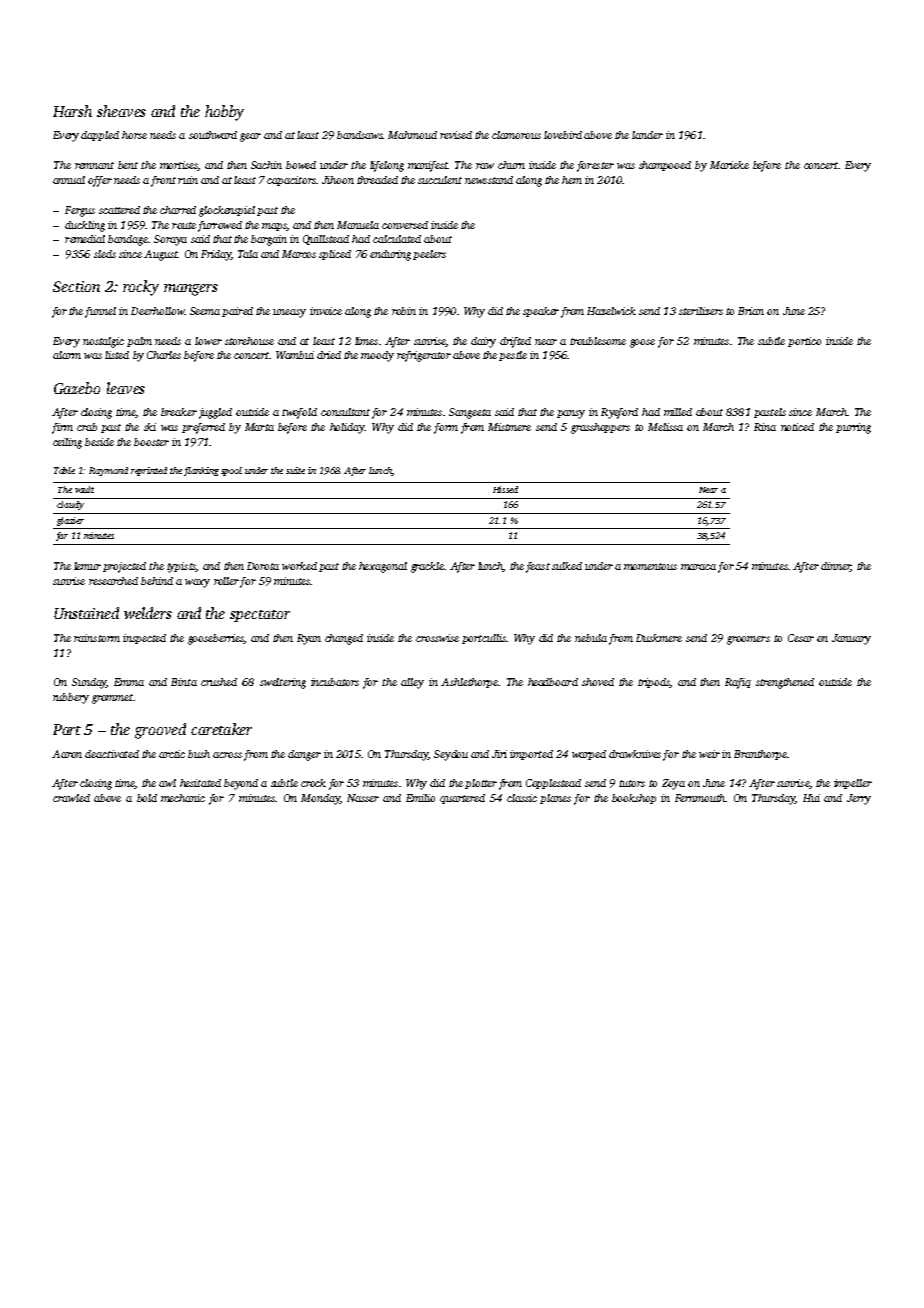  What do you see at coordinates (701, 311) in the page?
I see `sterilizers` at bounding box center [701, 311].
